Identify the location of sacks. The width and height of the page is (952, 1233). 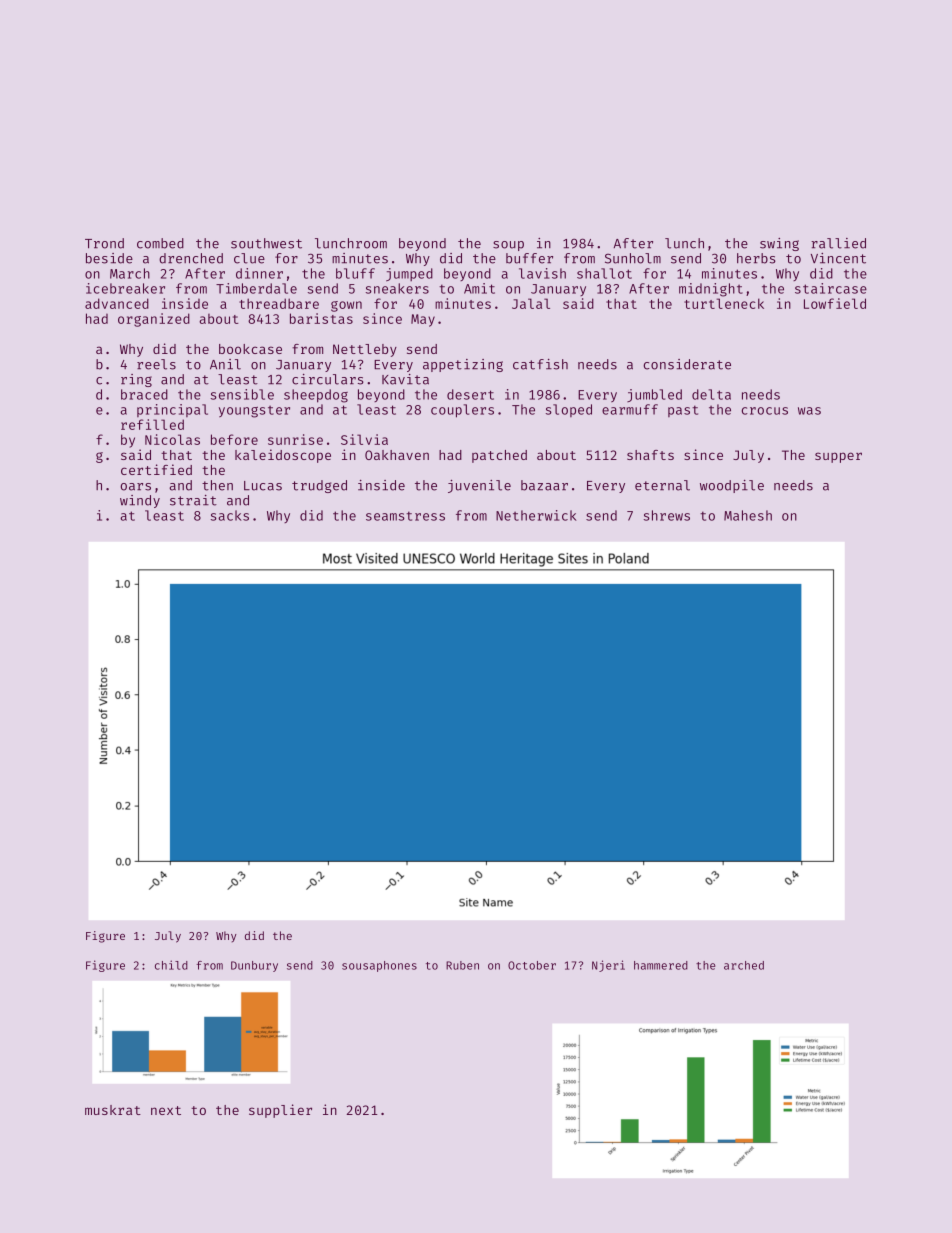
(230, 515).
